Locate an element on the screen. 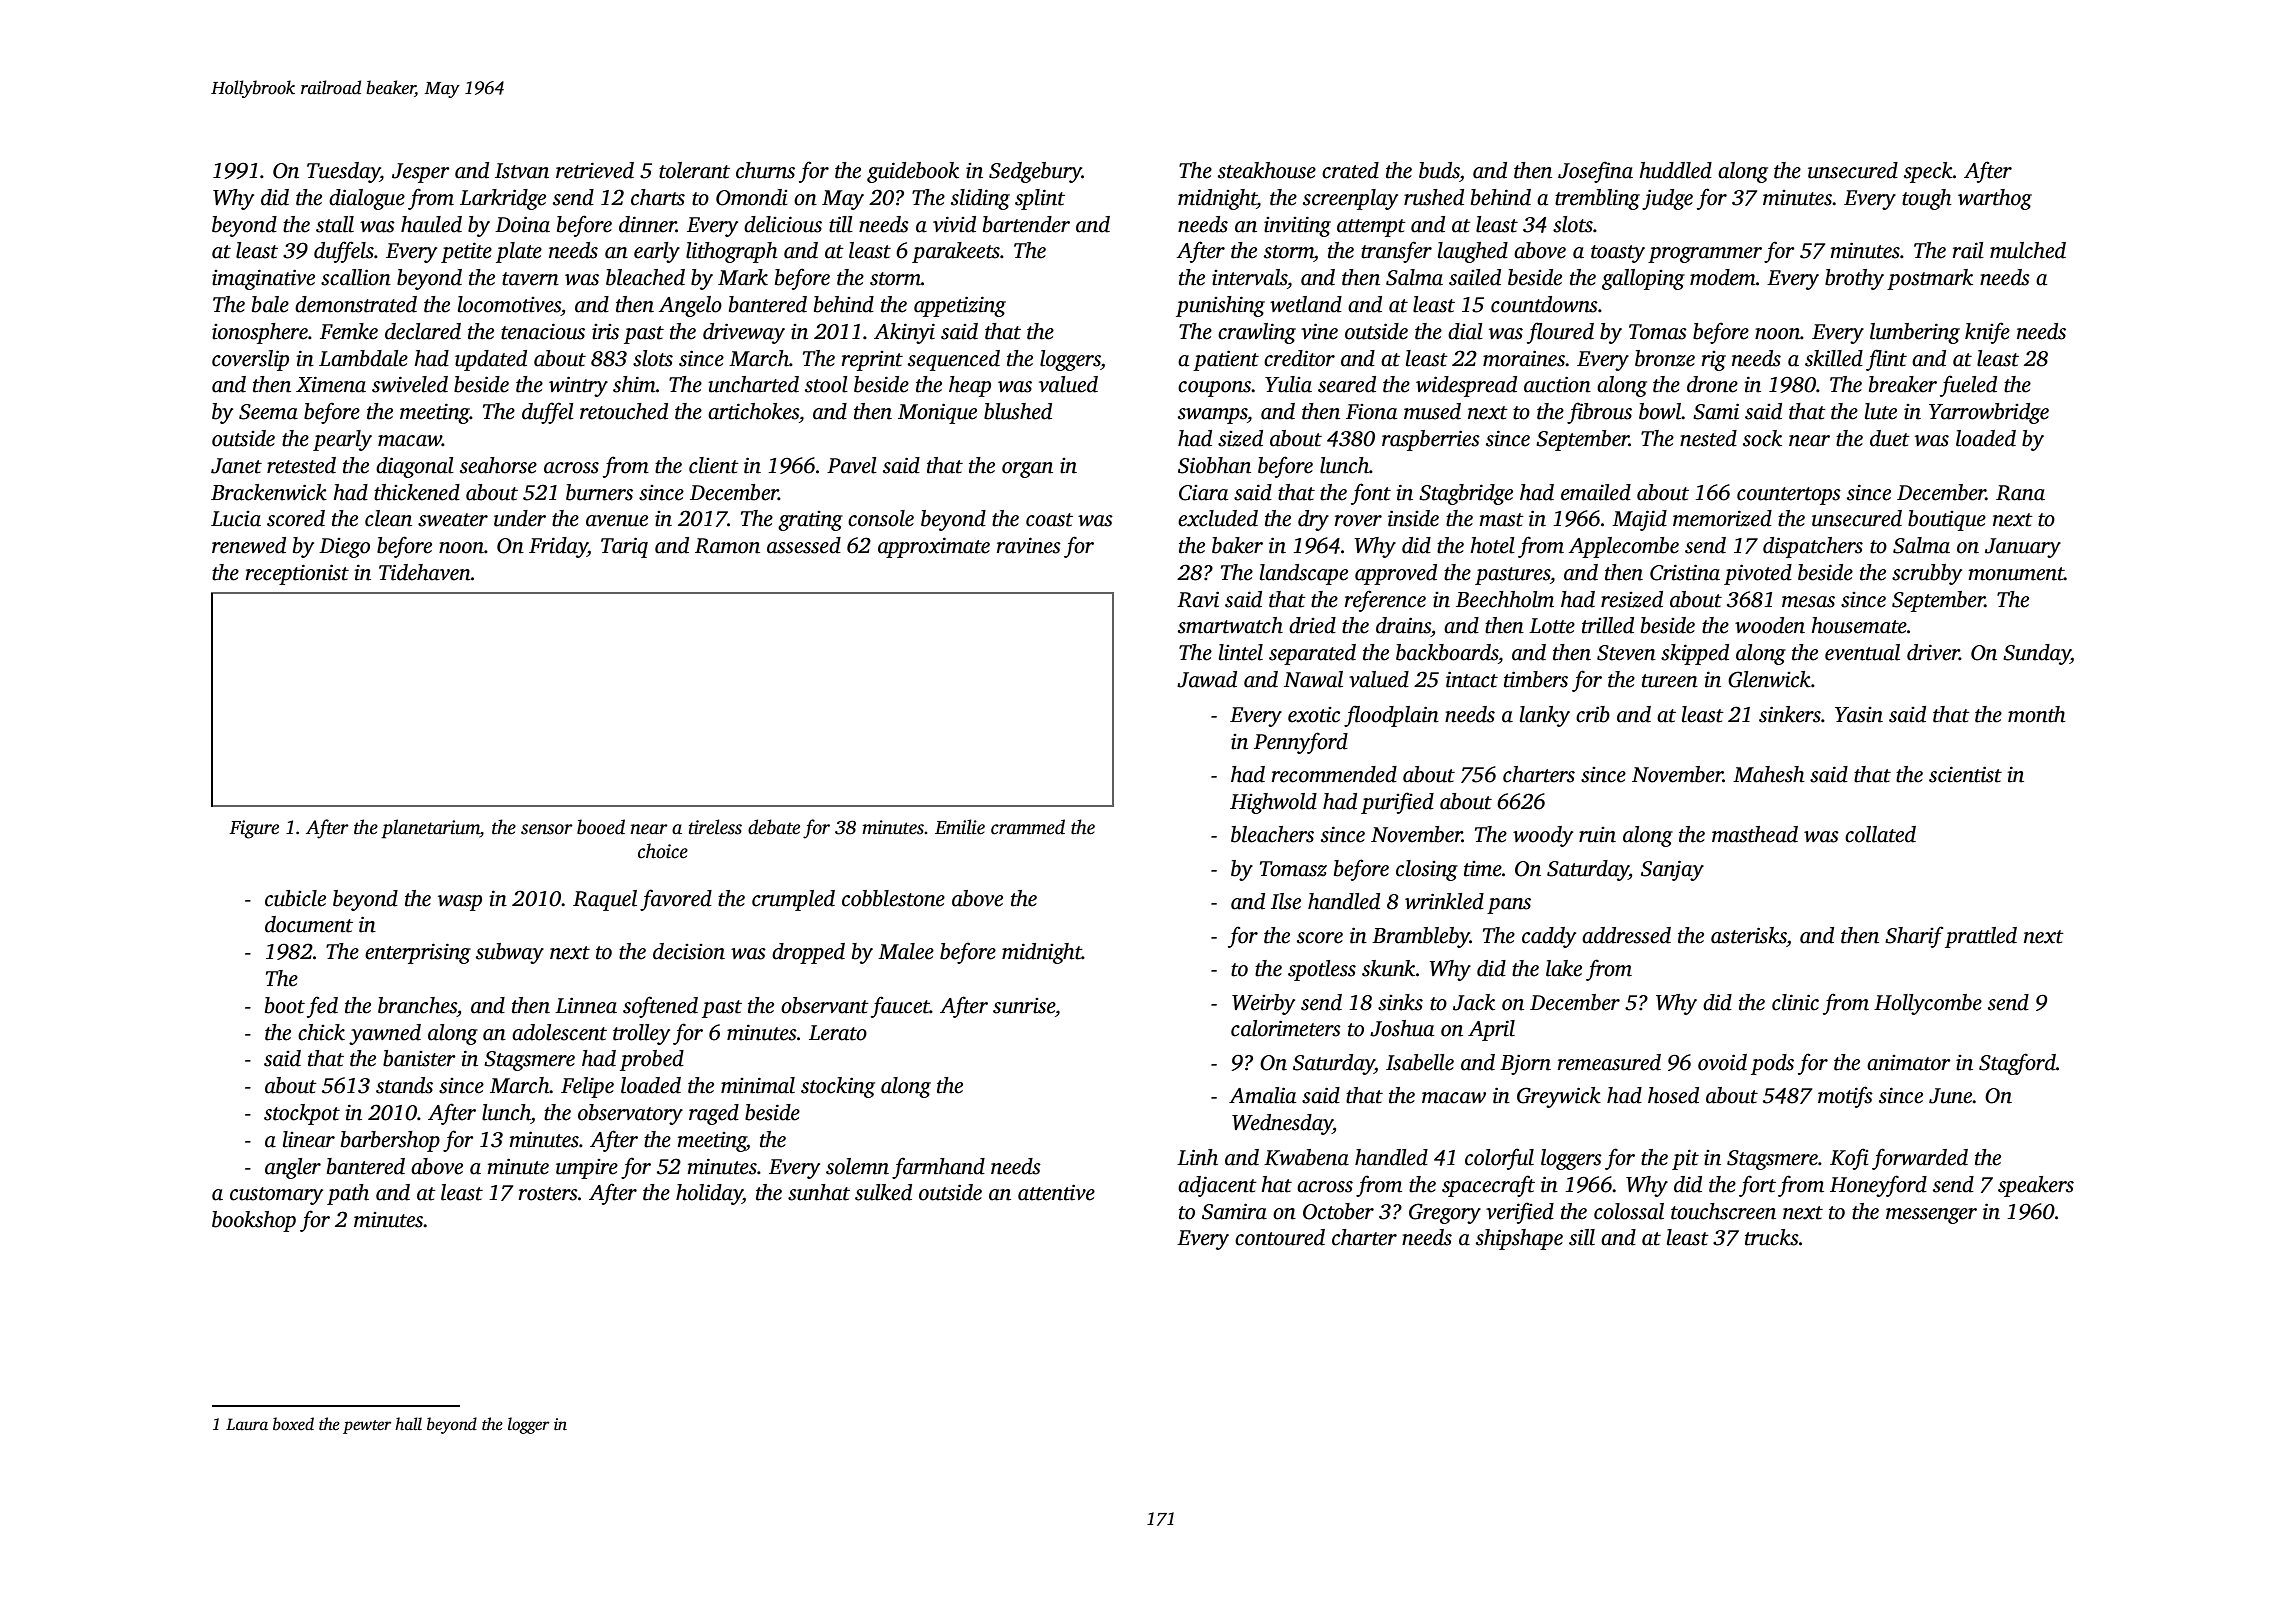  galloping is located at coordinates (1643, 279).
